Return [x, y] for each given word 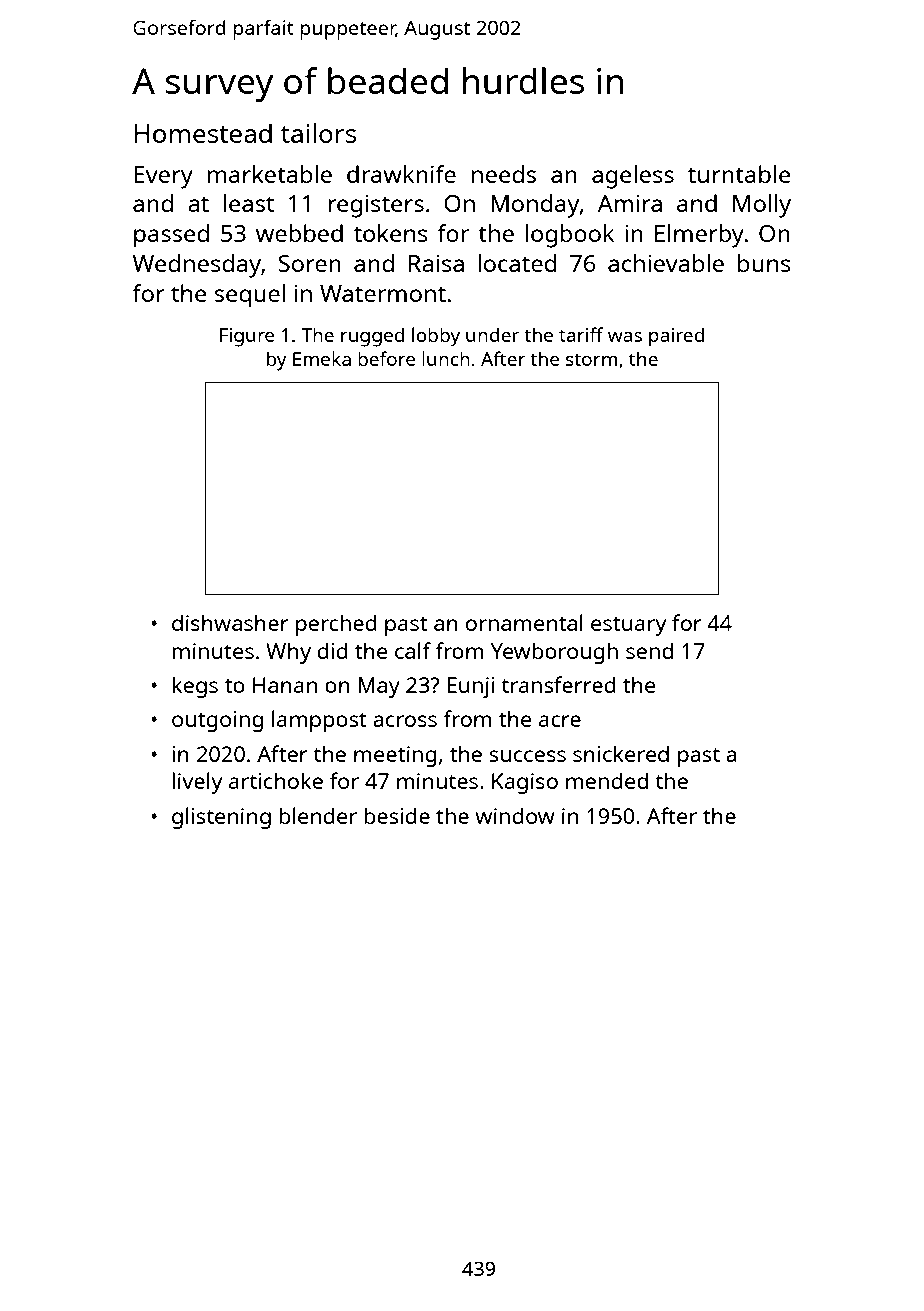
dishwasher [230, 622]
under [492, 334]
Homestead [203, 133]
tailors [318, 133]
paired [676, 337]
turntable [739, 174]
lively [197, 783]
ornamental [524, 622]
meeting [395, 756]
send [649, 651]
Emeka [322, 358]
